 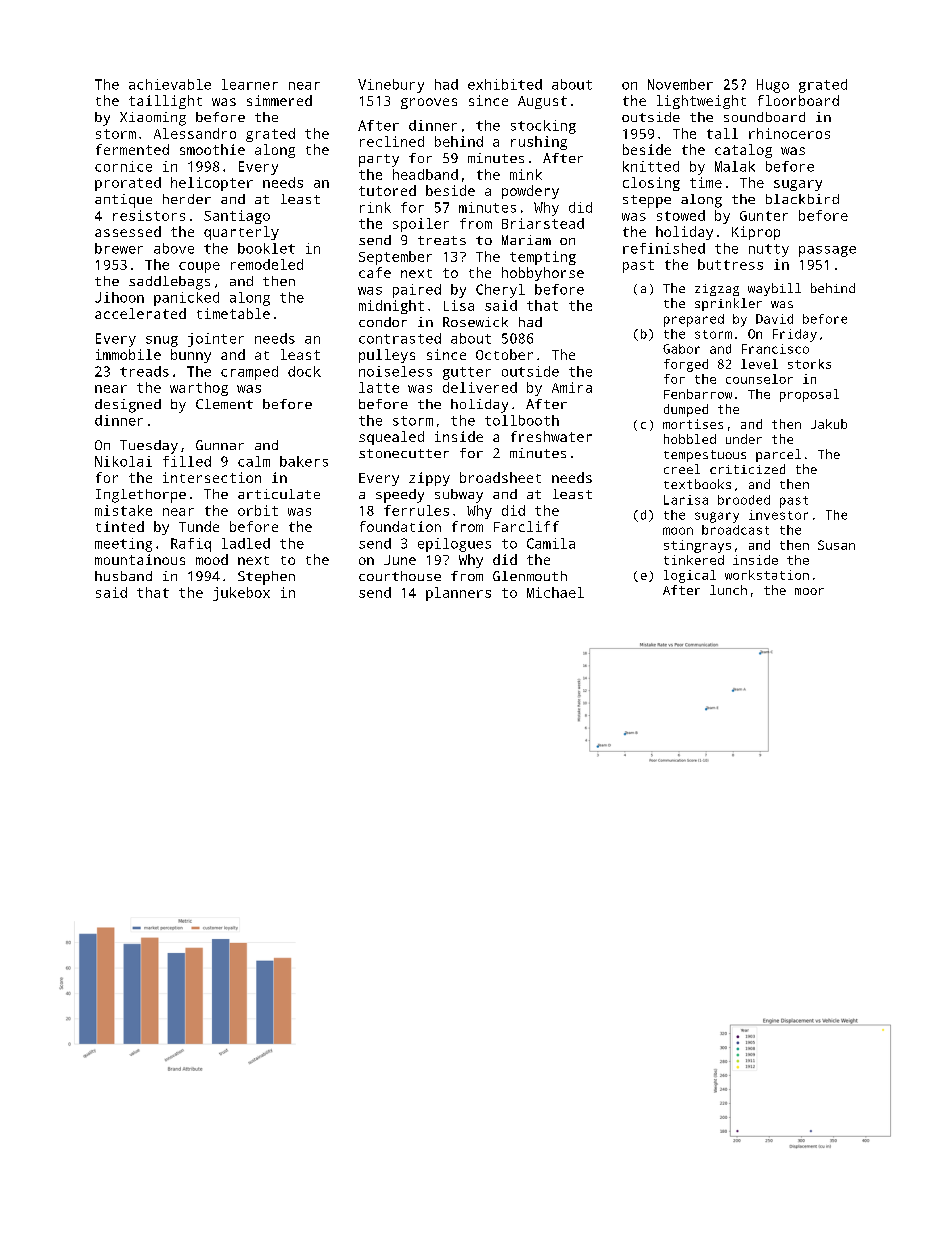 What do you see at coordinates (123, 576) in the screenshot?
I see `husband` at bounding box center [123, 576].
